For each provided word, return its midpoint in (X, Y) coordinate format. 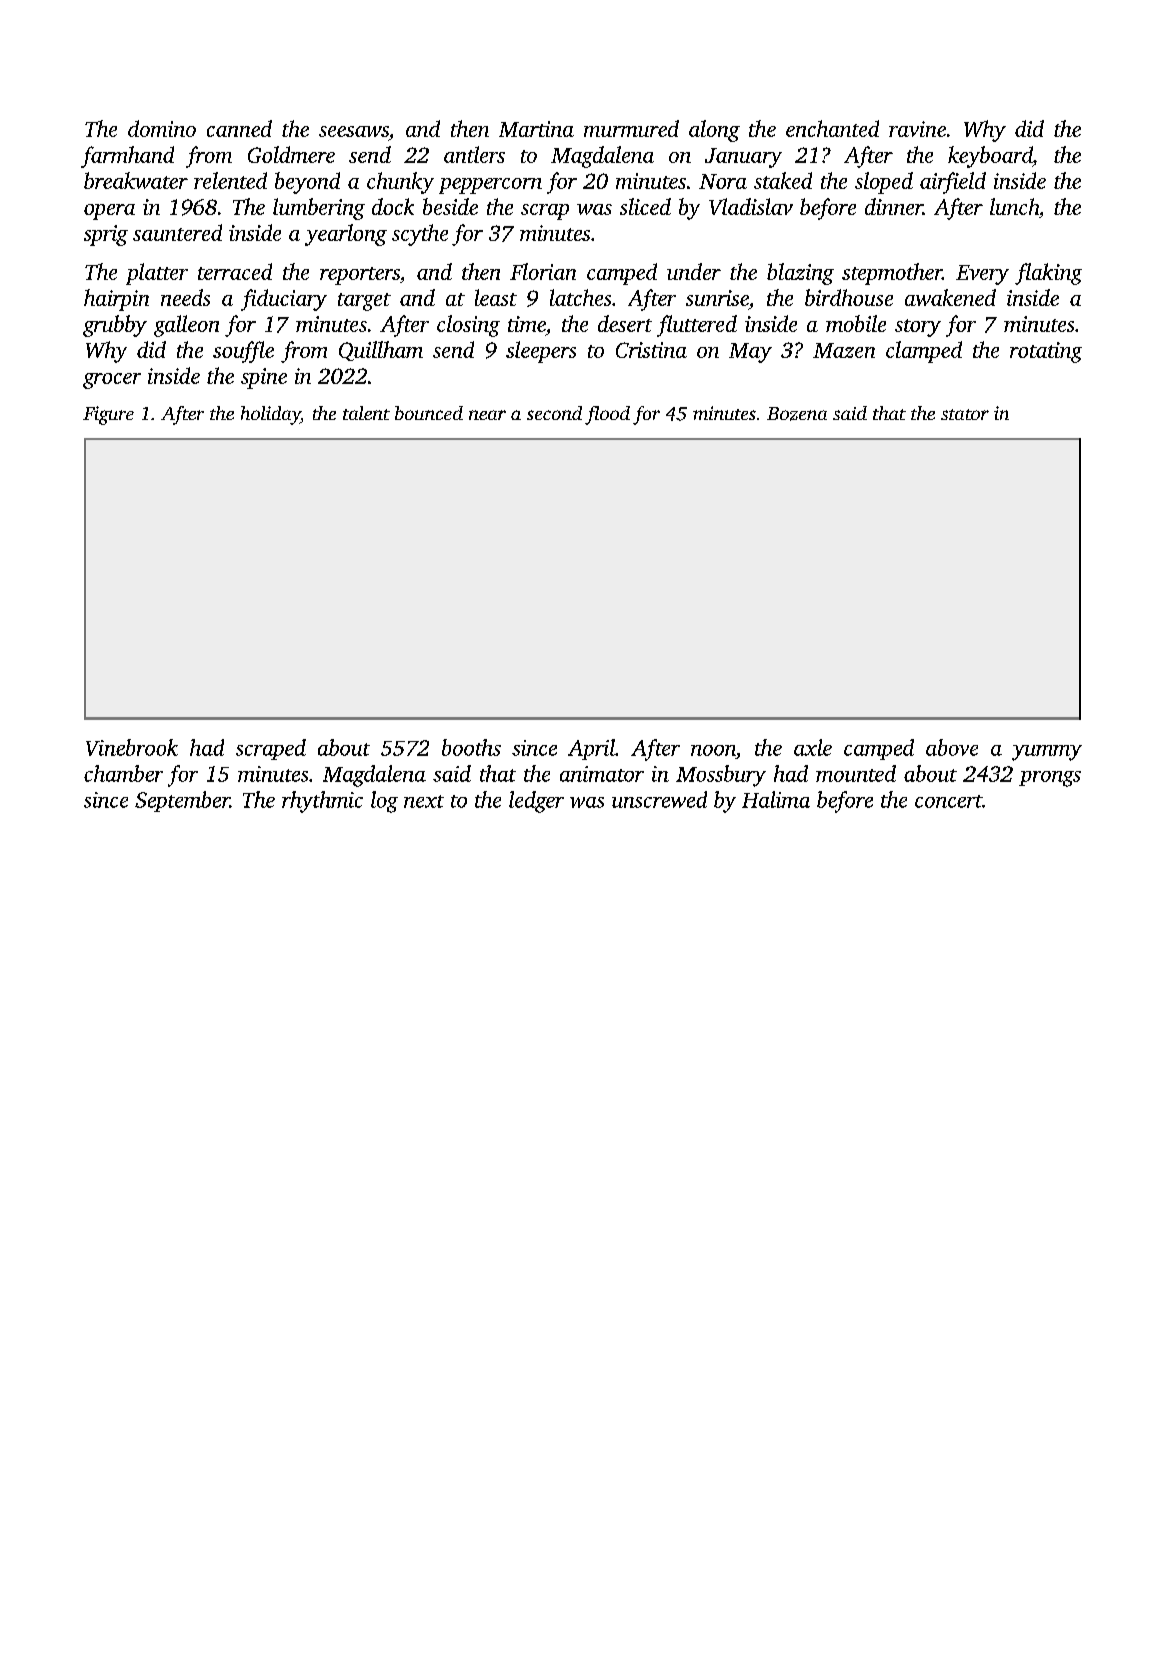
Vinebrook (132, 747)
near (487, 415)
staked (783, 180)
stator (965, 414)
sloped (884, 183)
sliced (645, 206)
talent (366, 413)
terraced (235, 271)
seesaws (354, 131)
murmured (631, 128)
